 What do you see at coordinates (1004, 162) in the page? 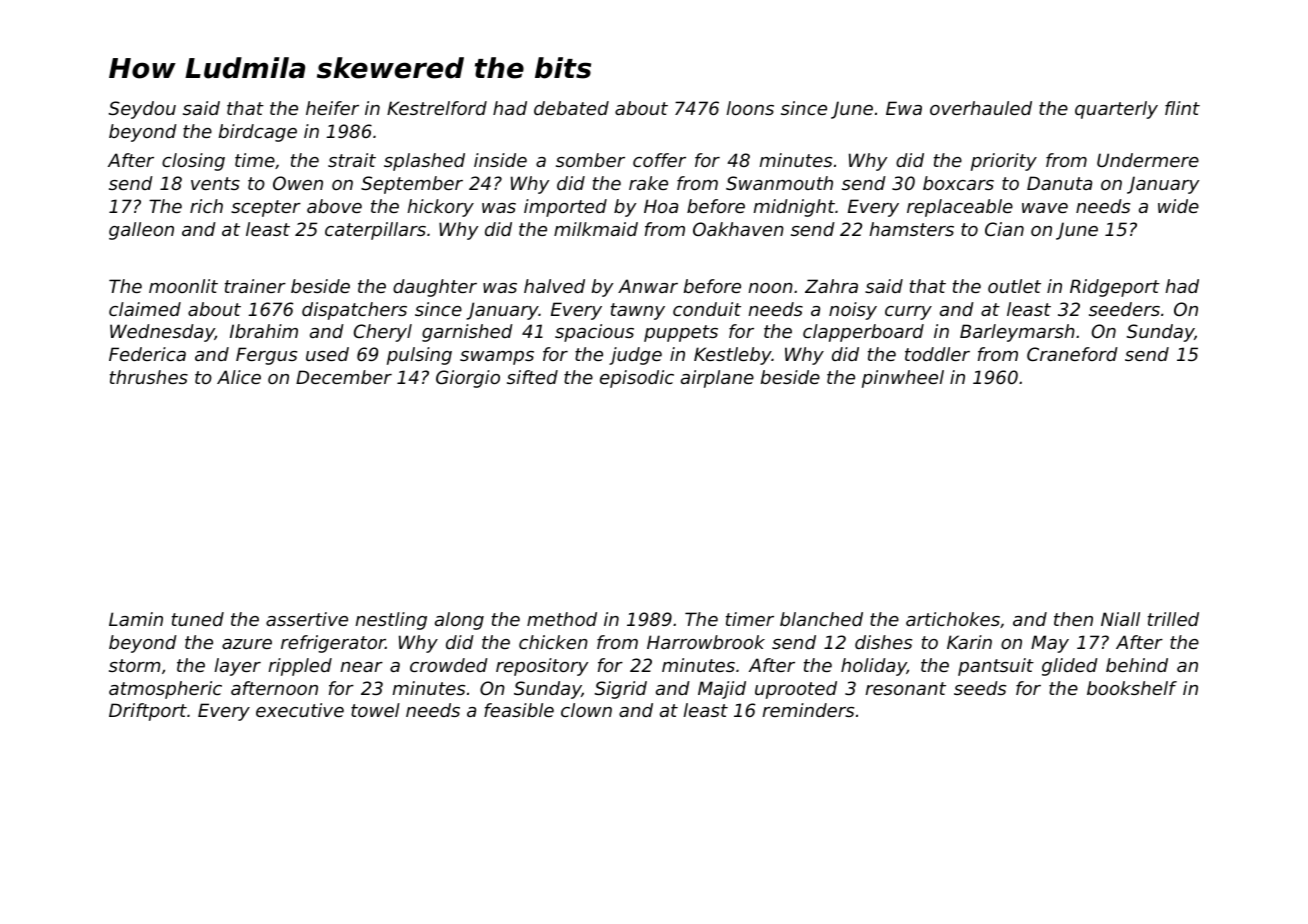
I see `priority` at bounding box center [1004, 162].
